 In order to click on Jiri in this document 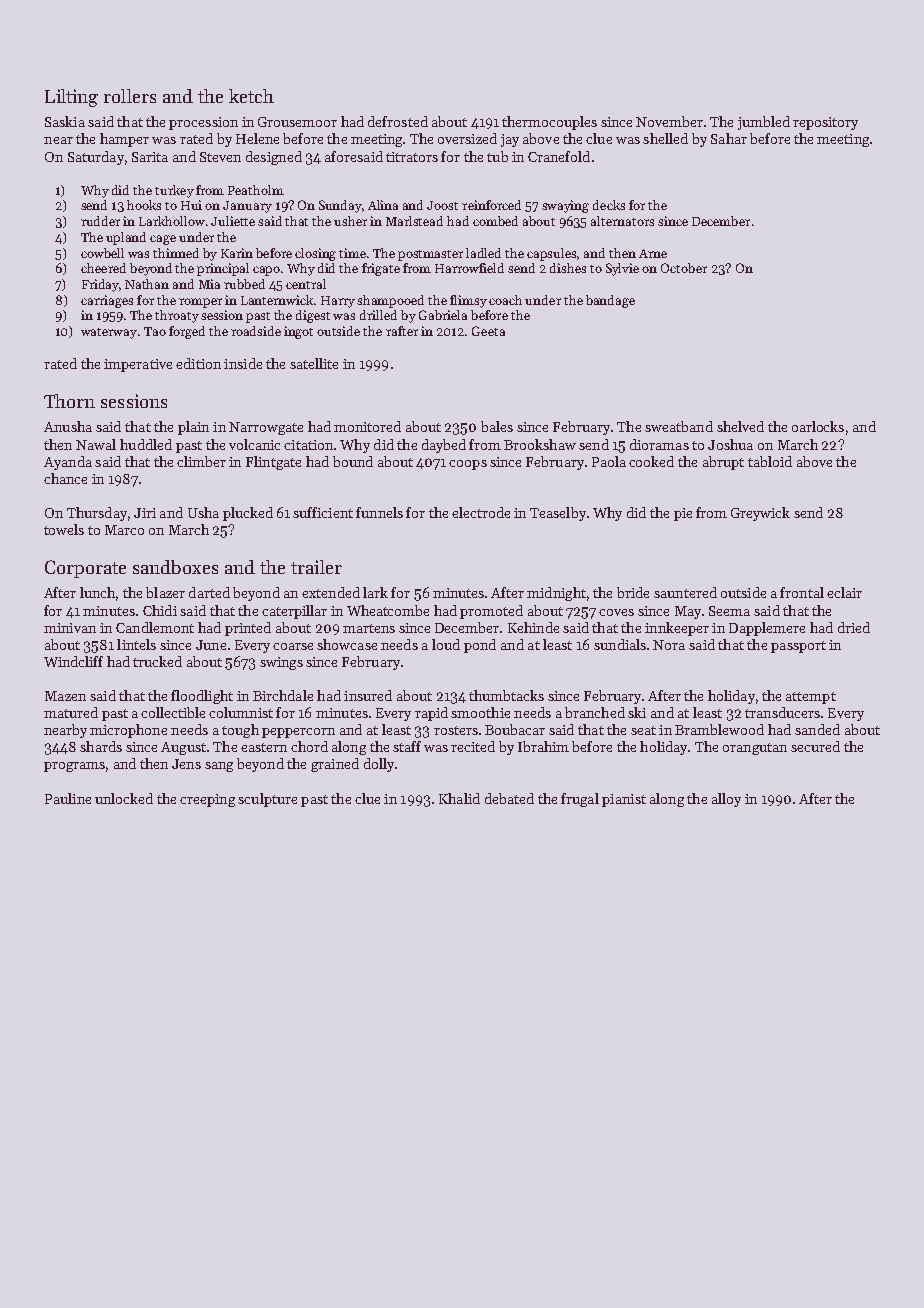, I will do `click(145, 513)`.
